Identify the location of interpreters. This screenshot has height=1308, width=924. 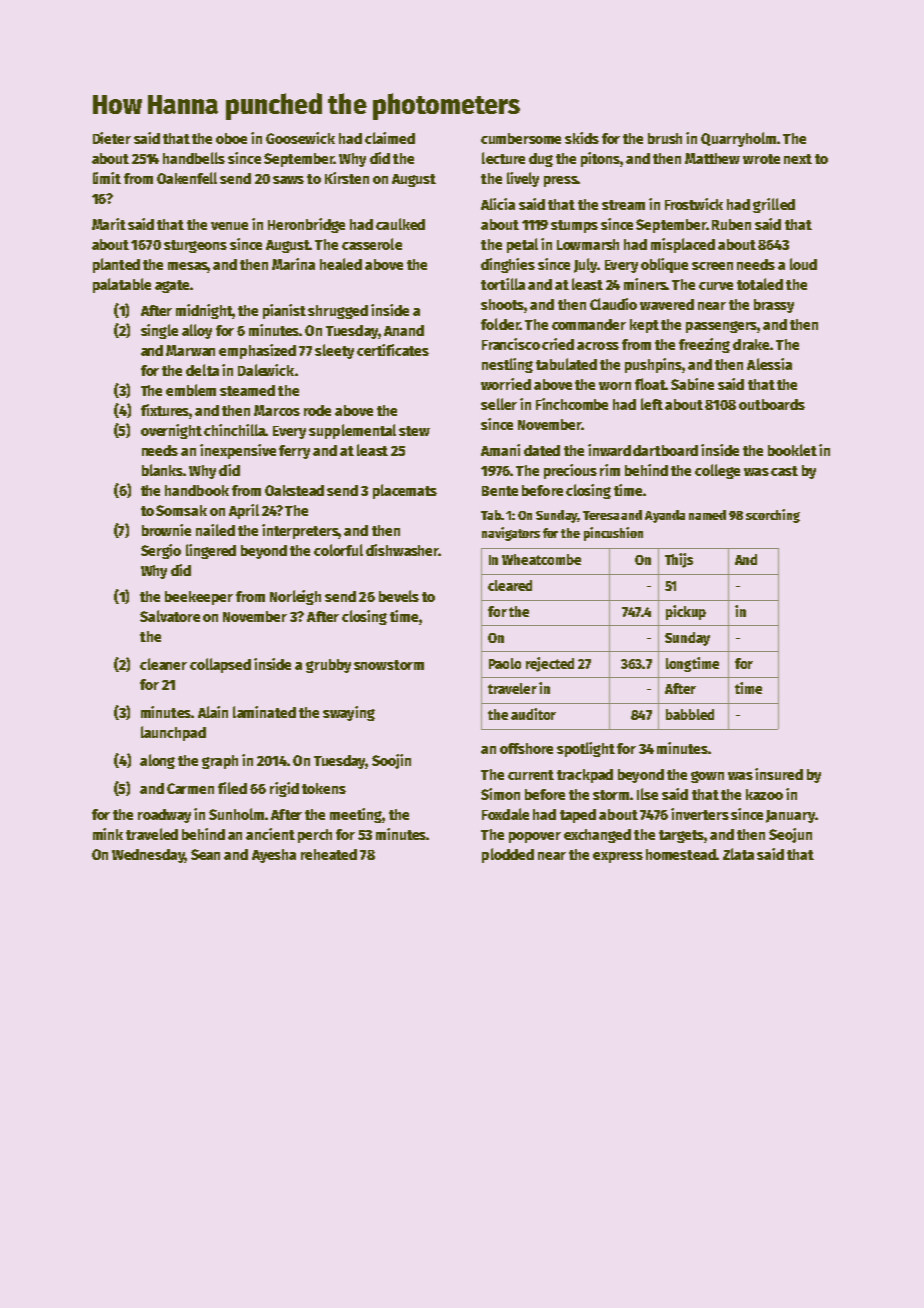
(300, 531).
